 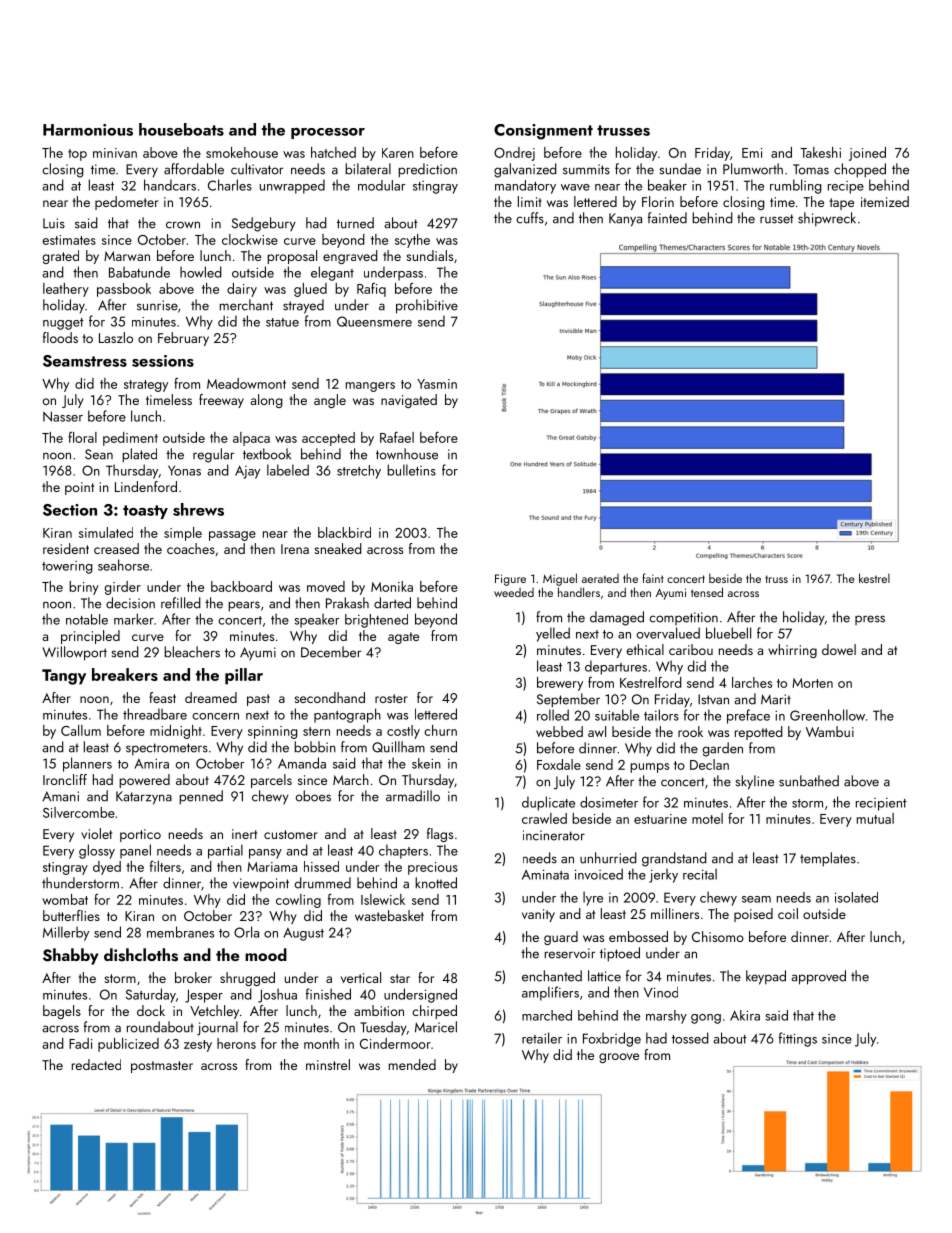 I want to click on leathery, so click(x=66, y=290).
